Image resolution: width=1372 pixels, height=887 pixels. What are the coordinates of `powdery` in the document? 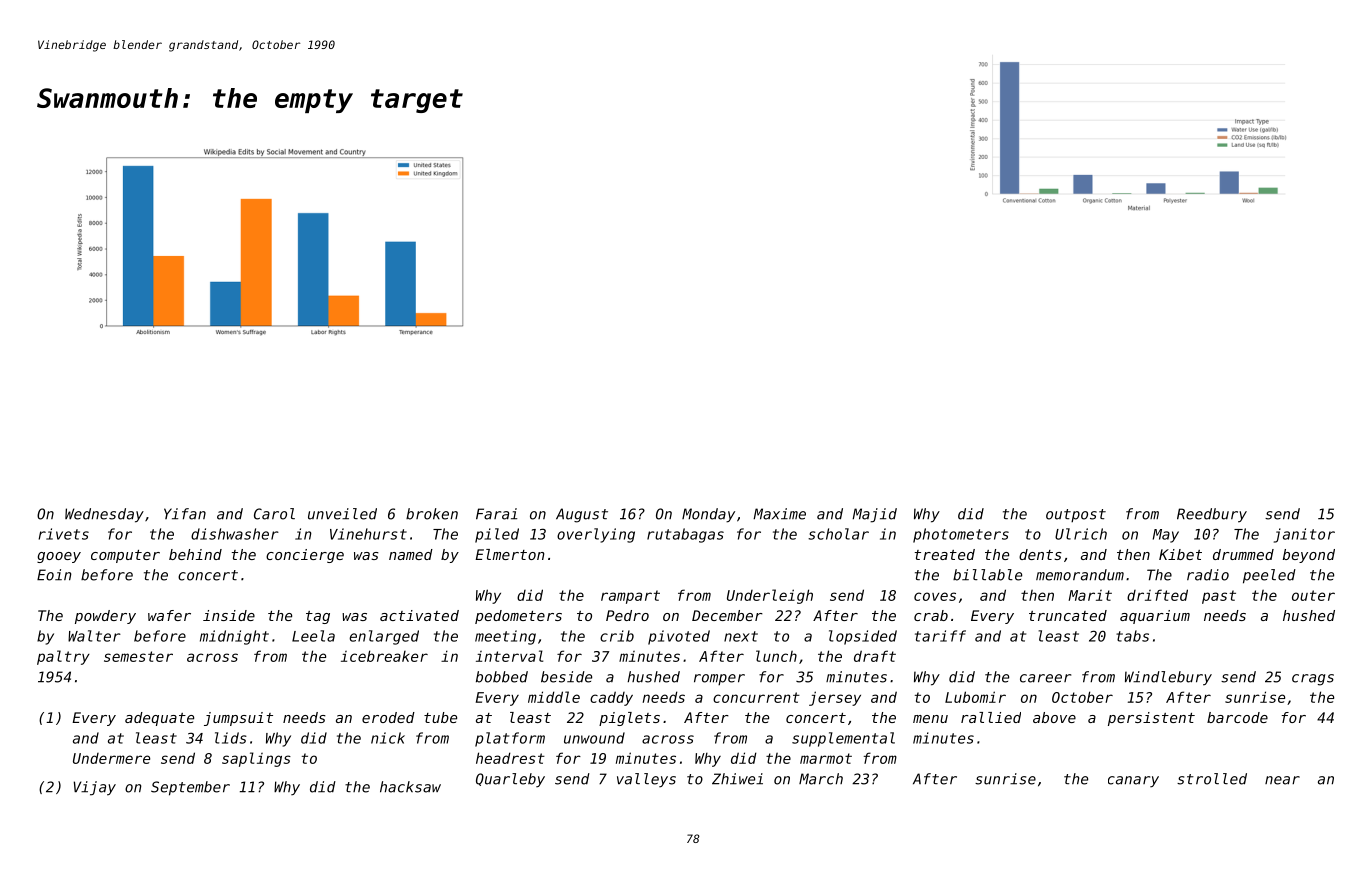 It's located at (105, 617).
